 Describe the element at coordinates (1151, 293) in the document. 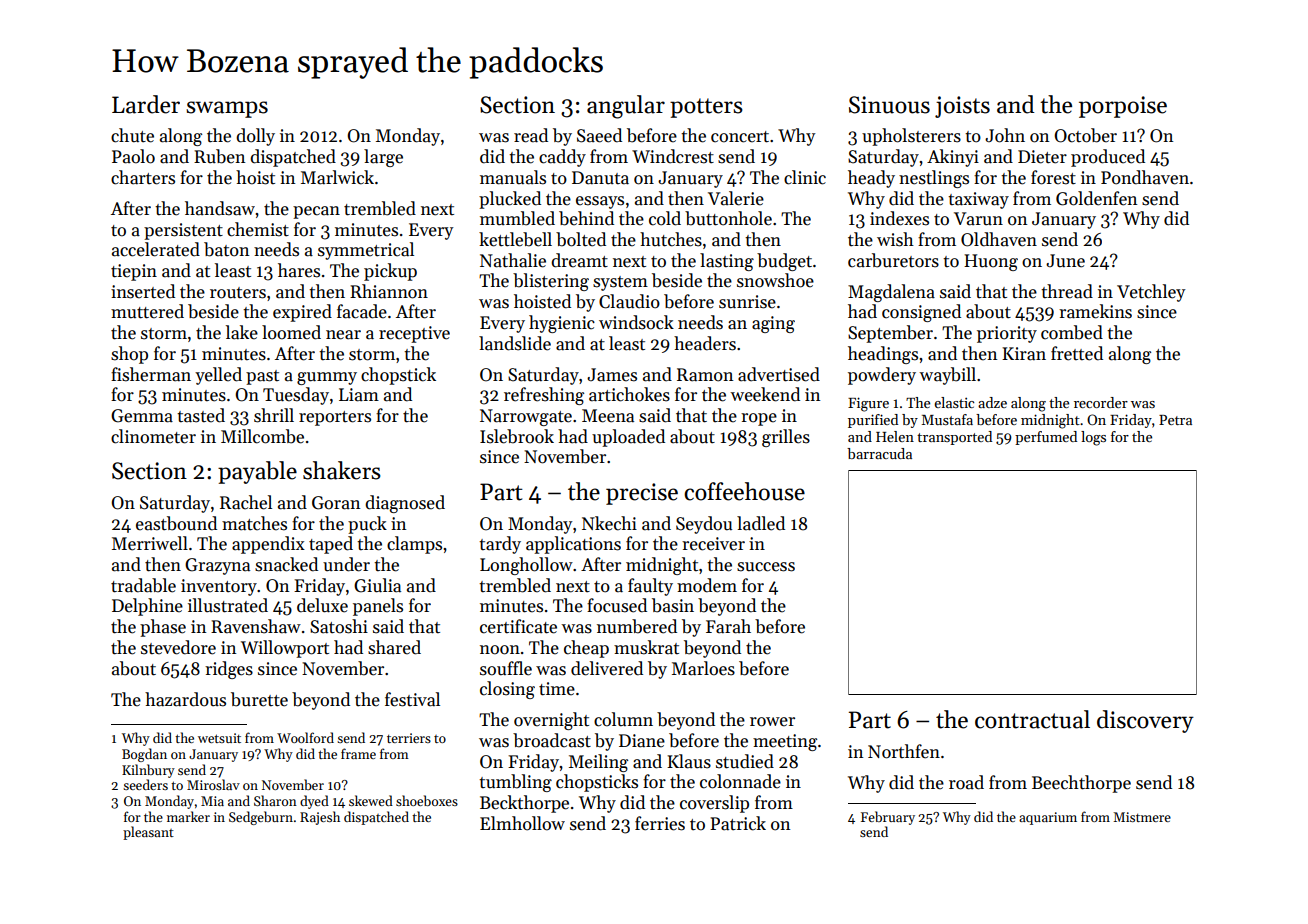

I see `Vetchley` at that location.
